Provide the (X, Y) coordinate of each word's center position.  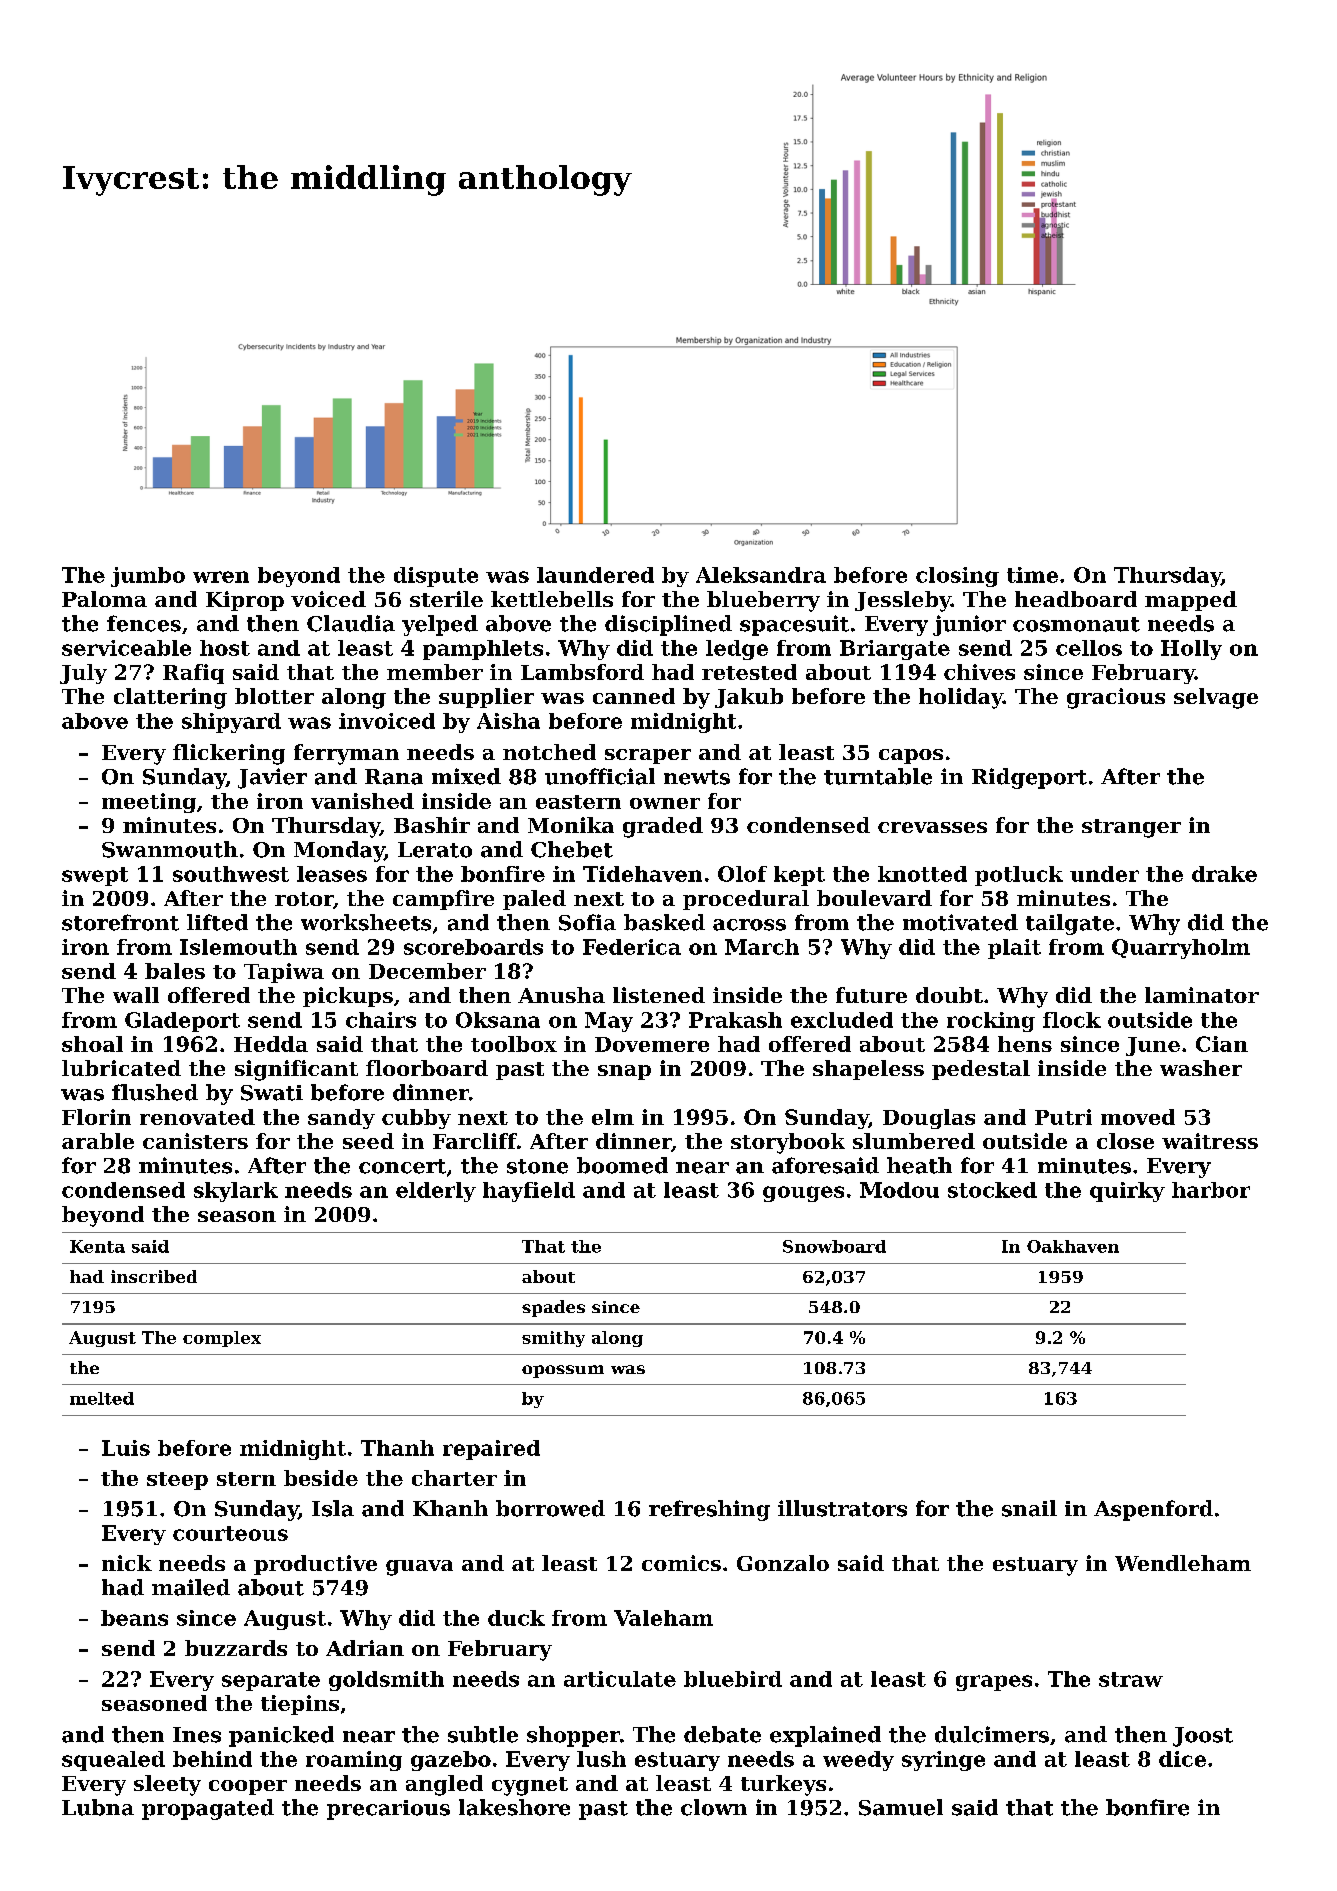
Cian (1222, 1044)
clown (714, 1807)
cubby (416, 1119)
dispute (436, 577)
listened (659, 995)
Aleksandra (761, 575)
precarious (388, 1810)
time (1032, 575)
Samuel (901, 1807)
